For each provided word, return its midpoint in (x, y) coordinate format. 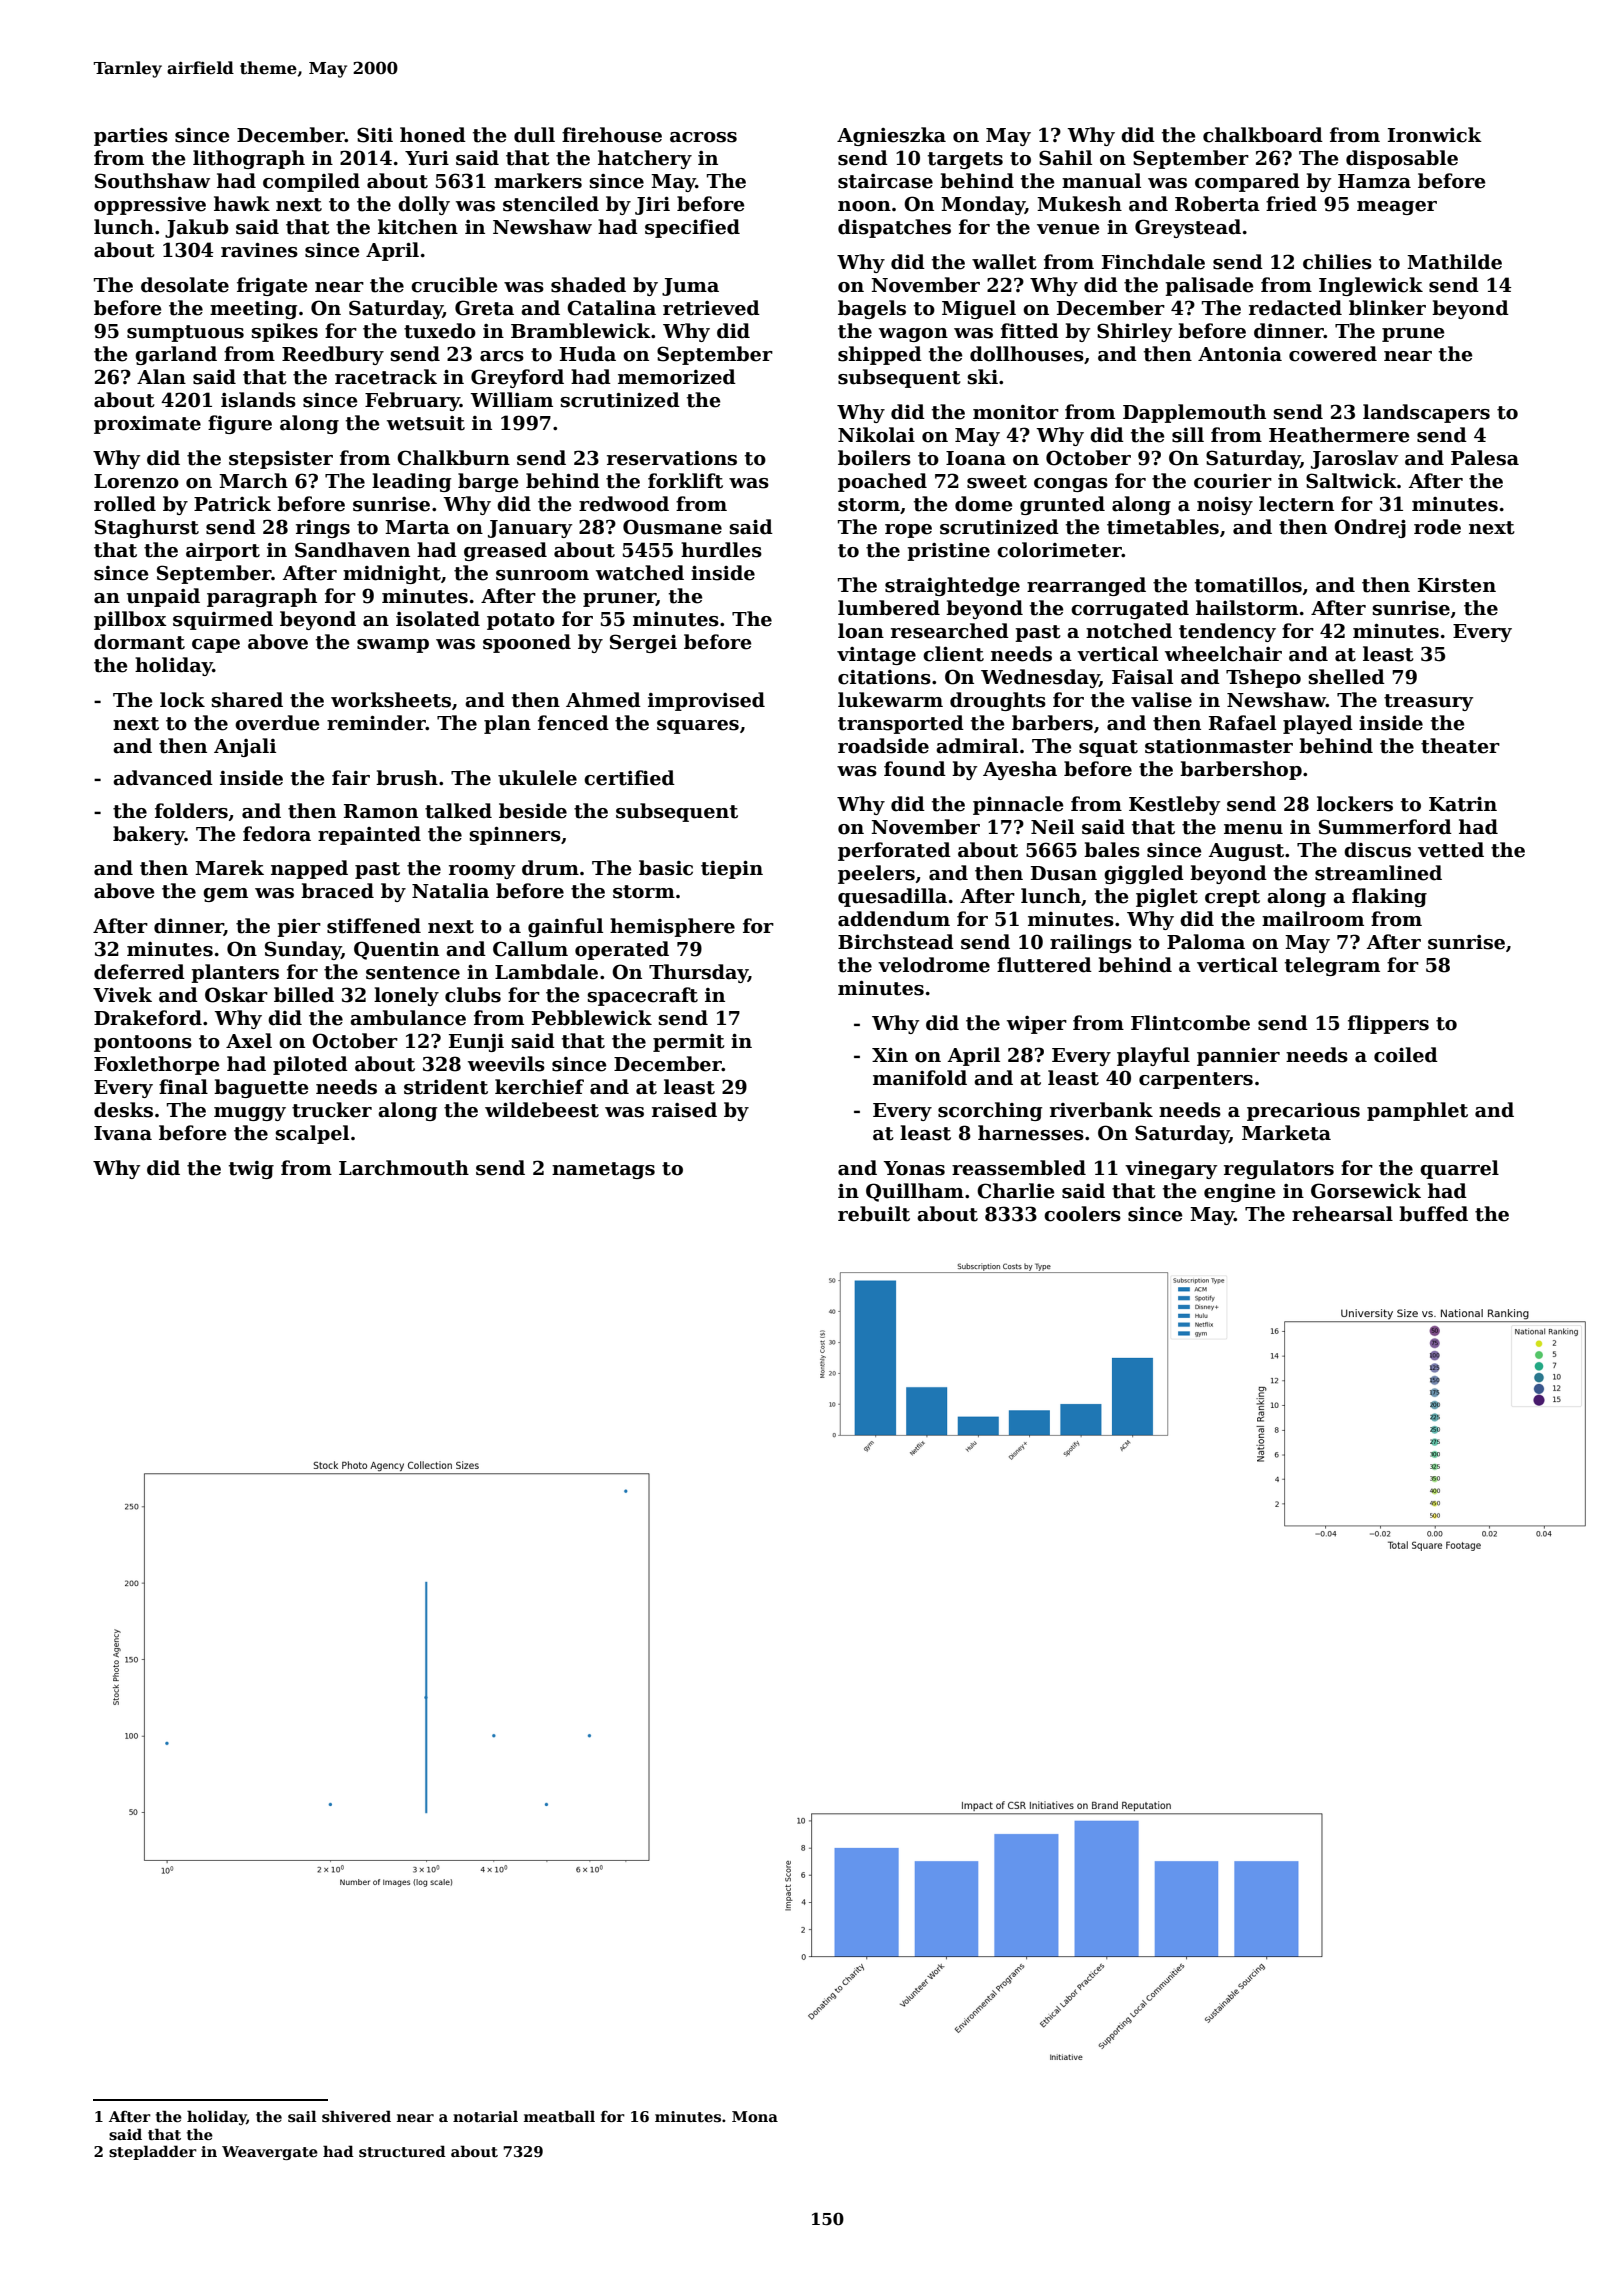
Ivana (123, 1133)
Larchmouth (404, 1168)
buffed (1433, 1214)
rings (323, 529)
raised (684, 1110)
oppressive (150, 206)
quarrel (1459, 1169)
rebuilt (874, 1214)
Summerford (1385, 827)
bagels (872, 309)
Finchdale (1153, 262)
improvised (706, 701)
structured (402, 2151)
